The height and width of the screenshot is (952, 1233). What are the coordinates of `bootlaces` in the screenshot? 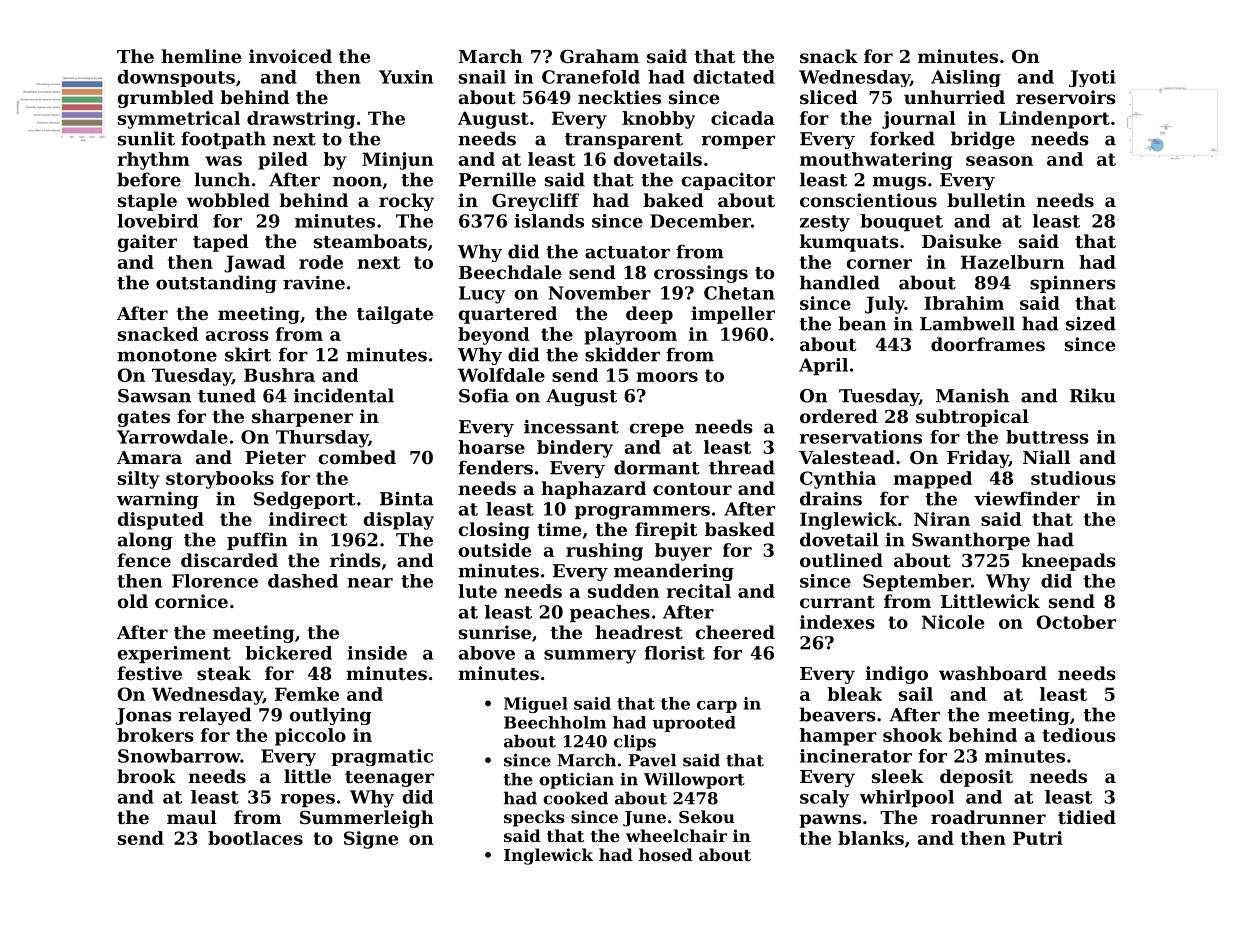 It's located at (255, 838).
